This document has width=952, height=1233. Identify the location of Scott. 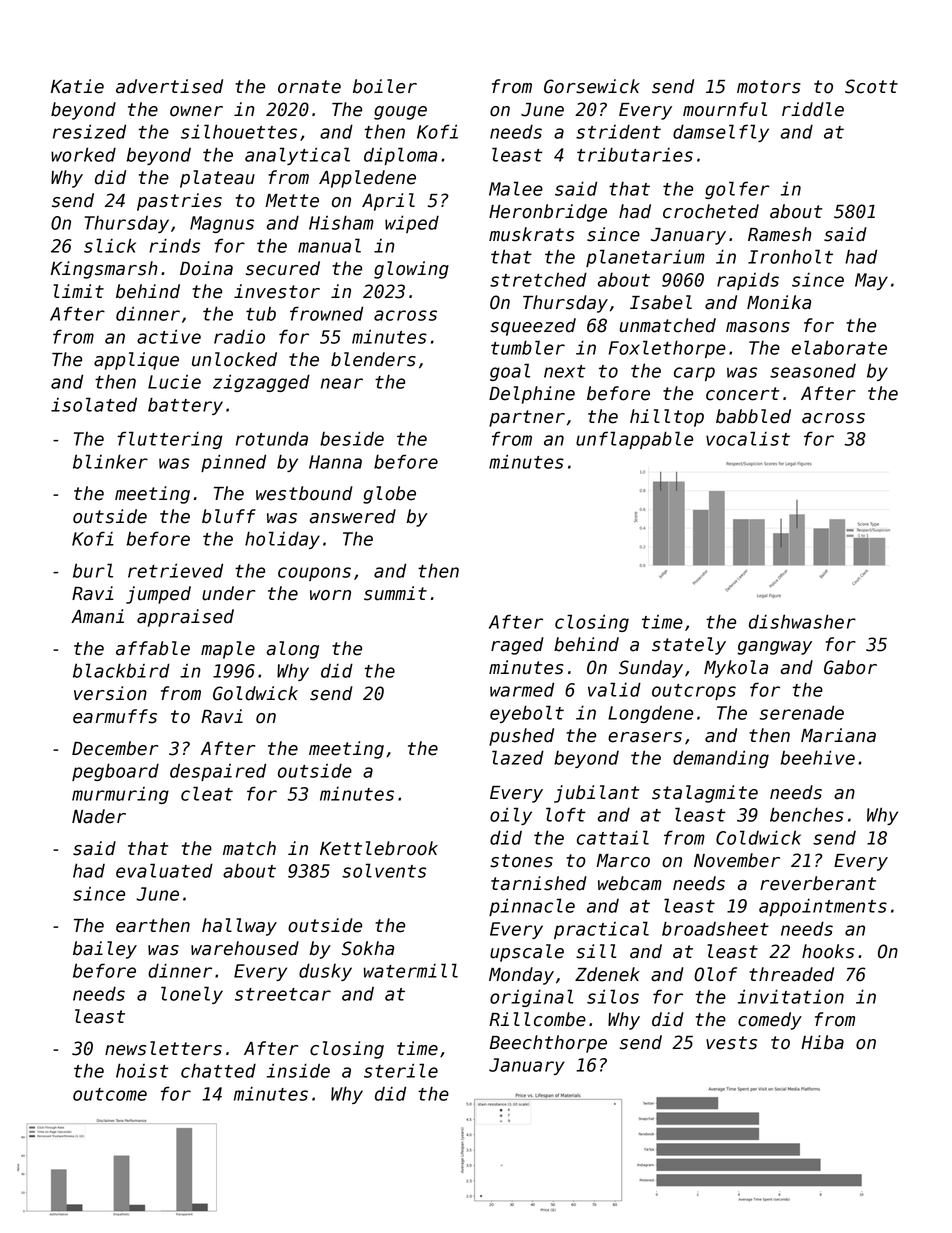
(871, 86).
